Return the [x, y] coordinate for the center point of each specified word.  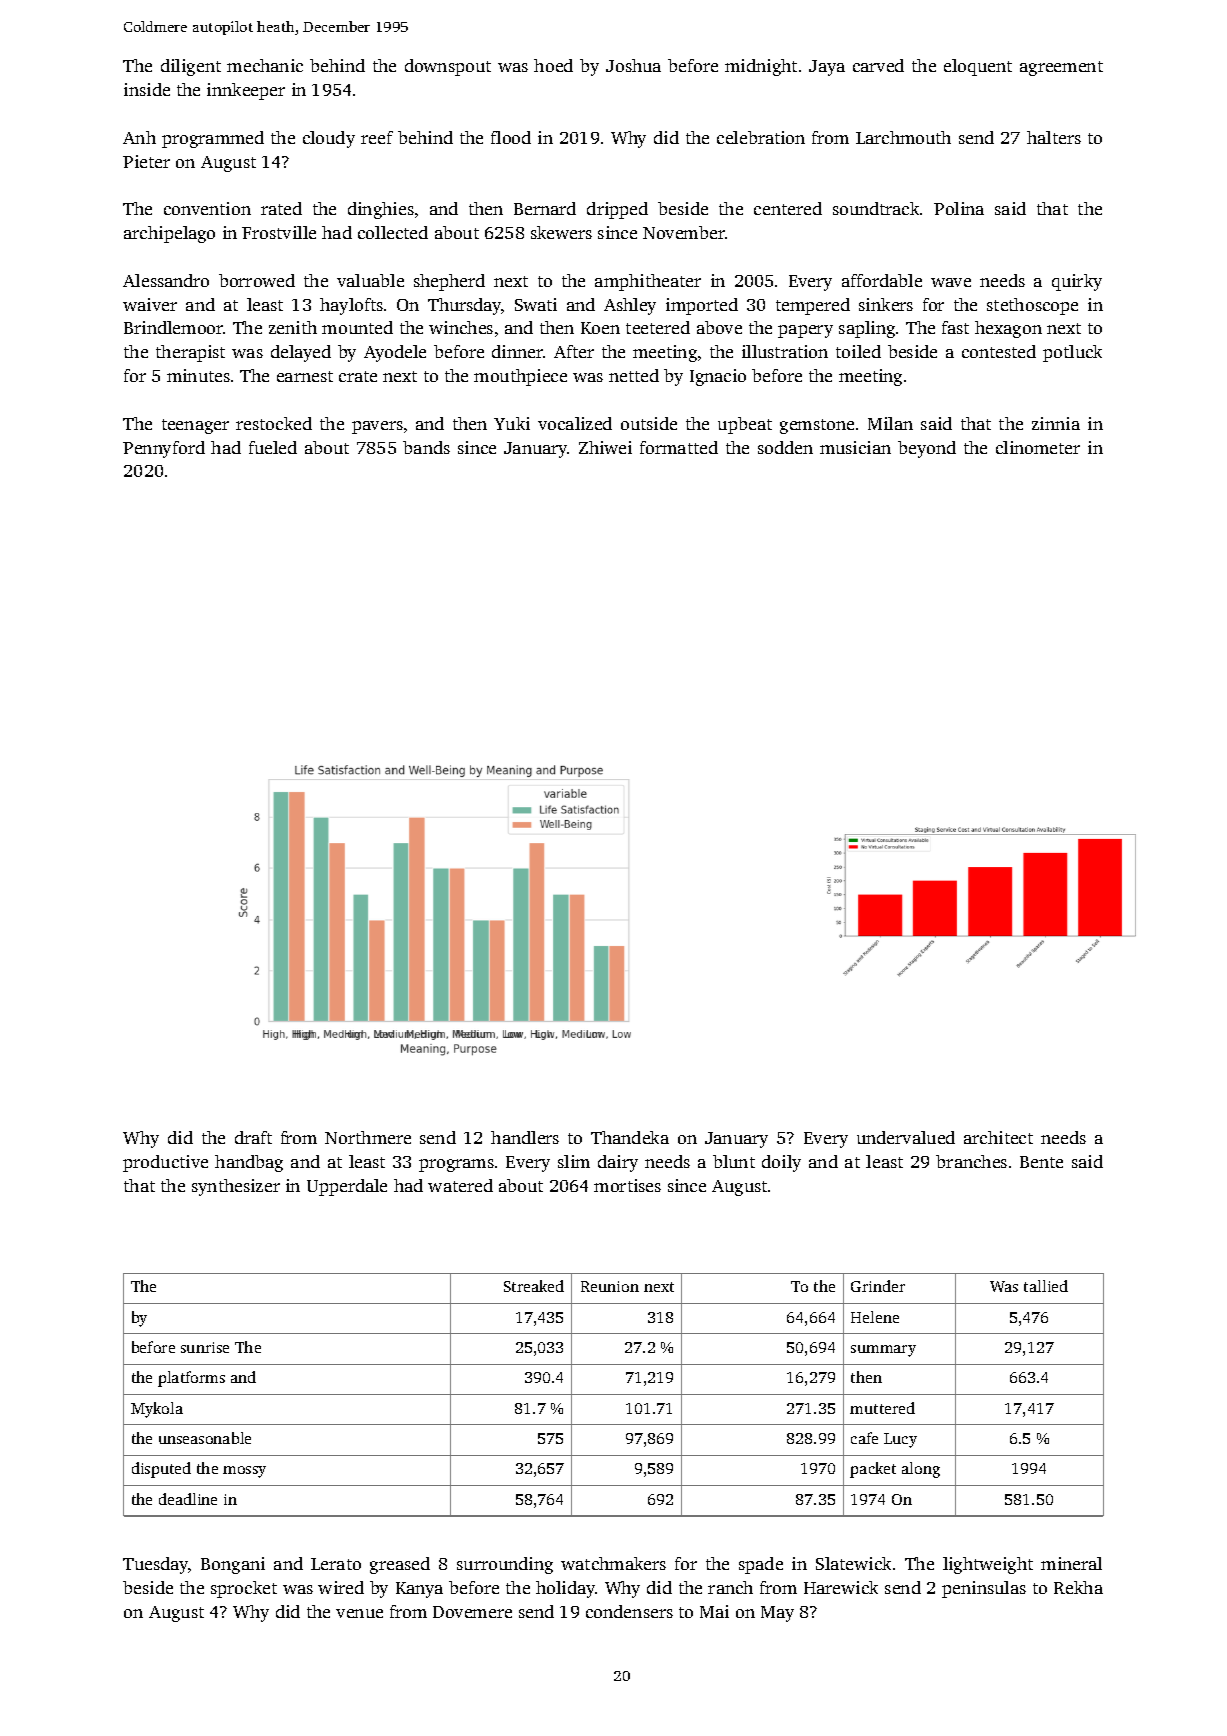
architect [998, 1137]
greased [400, 1565]
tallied [1046, 1286]
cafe [864, 1438]
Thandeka [630, 1137]
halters [1054, 137]
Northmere [368, 1137]
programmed [213, 139]
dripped [617, 210]
